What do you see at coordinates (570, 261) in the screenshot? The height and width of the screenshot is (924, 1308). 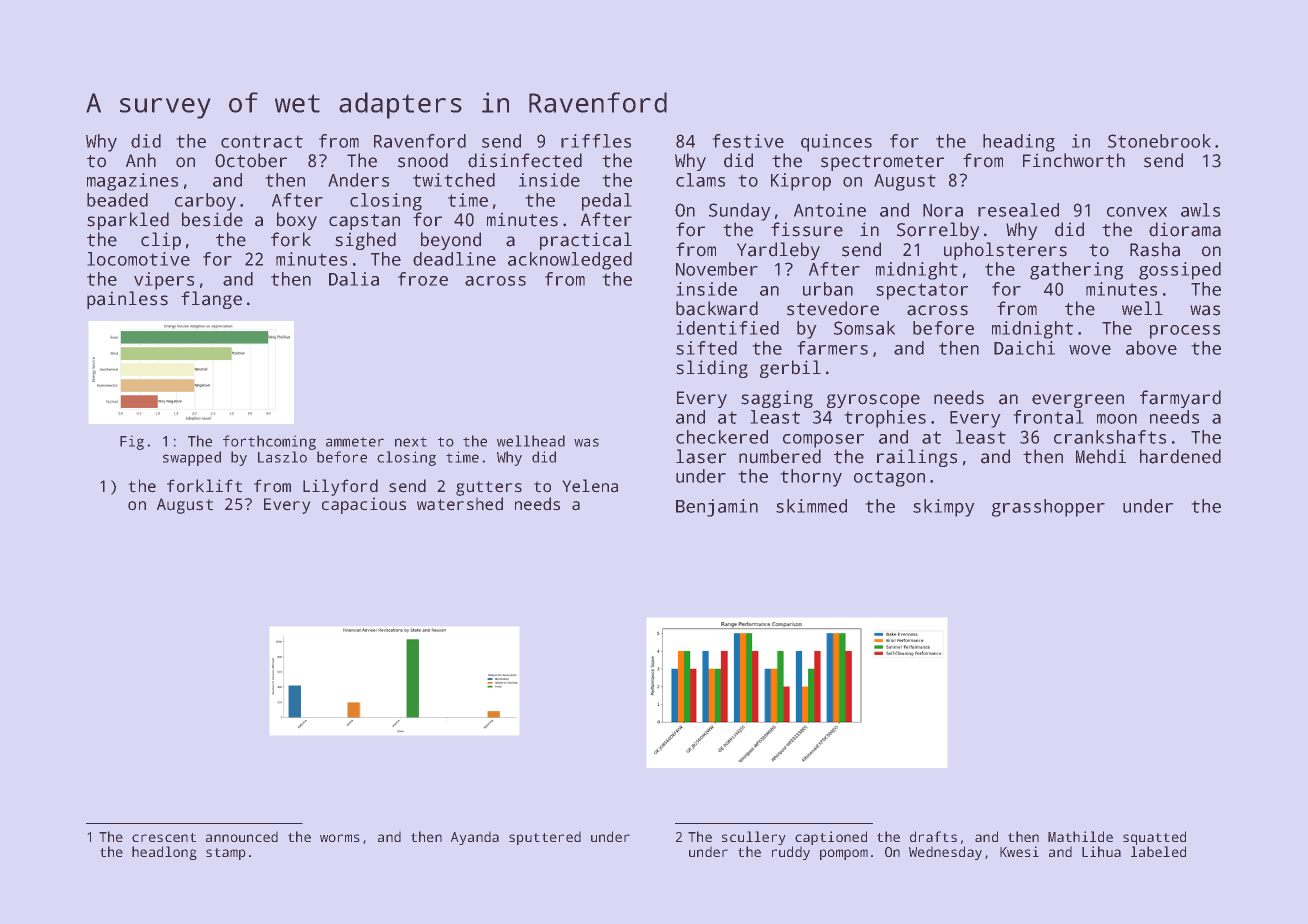 I see `acknowledged` at bounding box center [570, 261].
